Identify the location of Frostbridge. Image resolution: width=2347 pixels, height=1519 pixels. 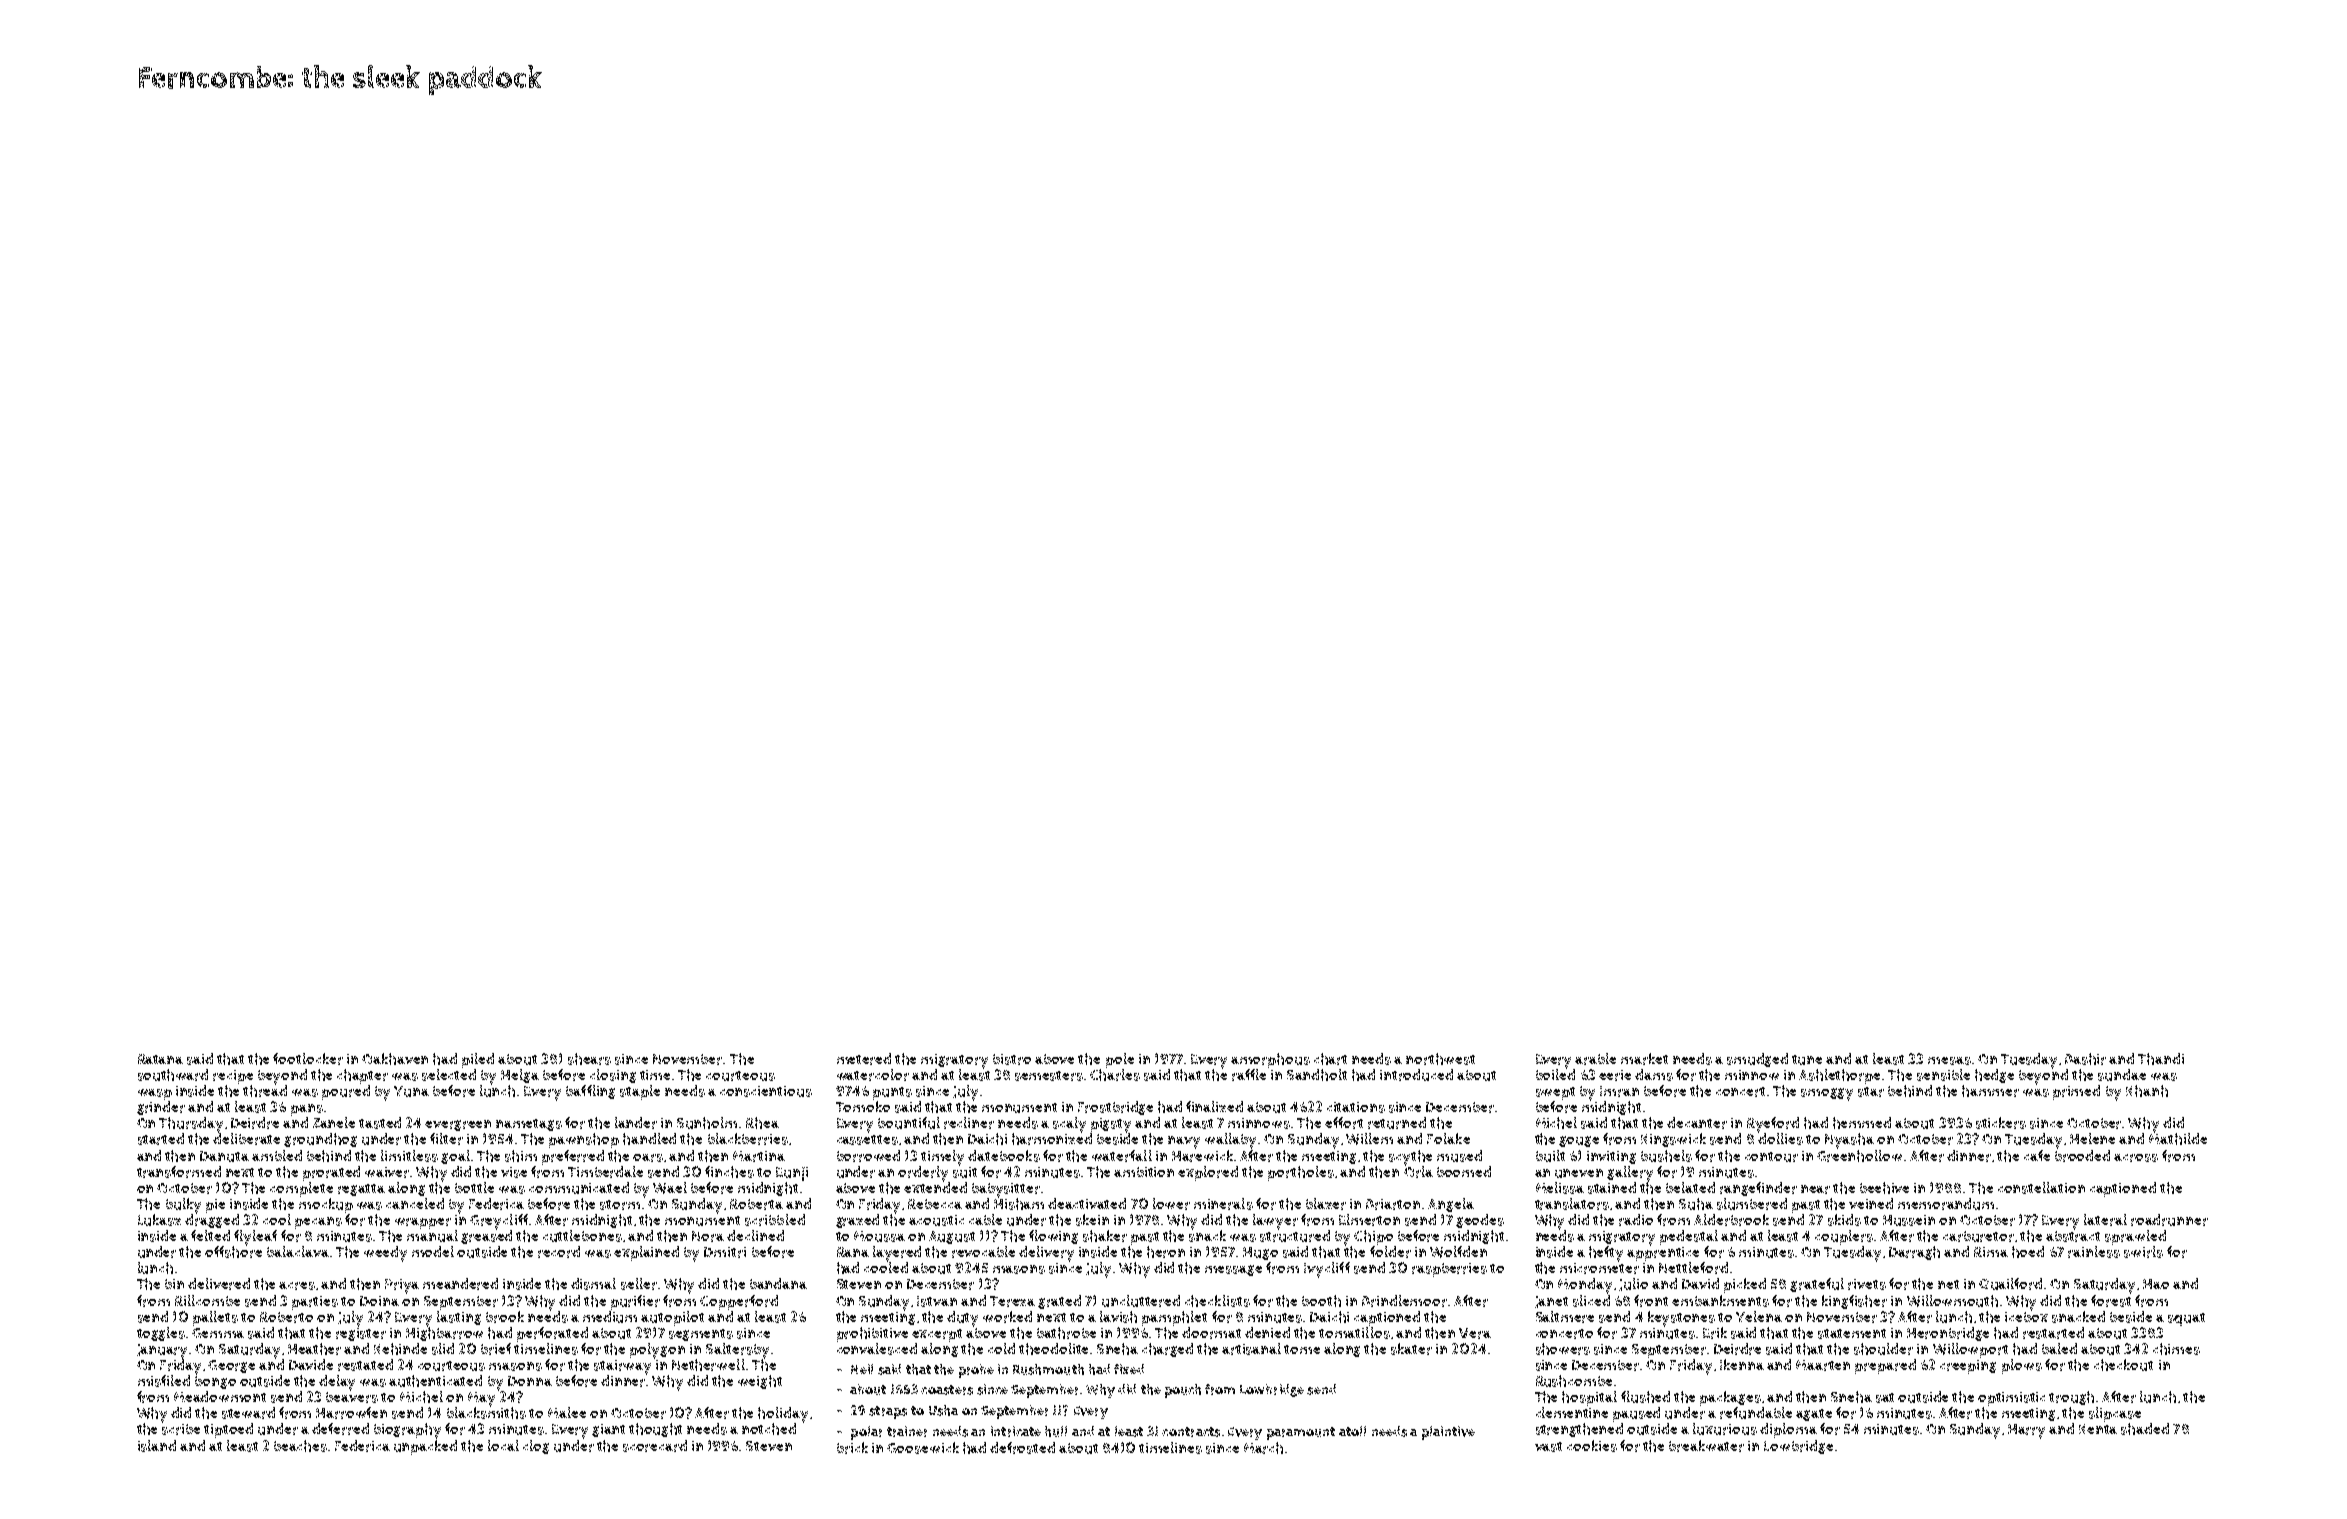
(1115, 1108).
